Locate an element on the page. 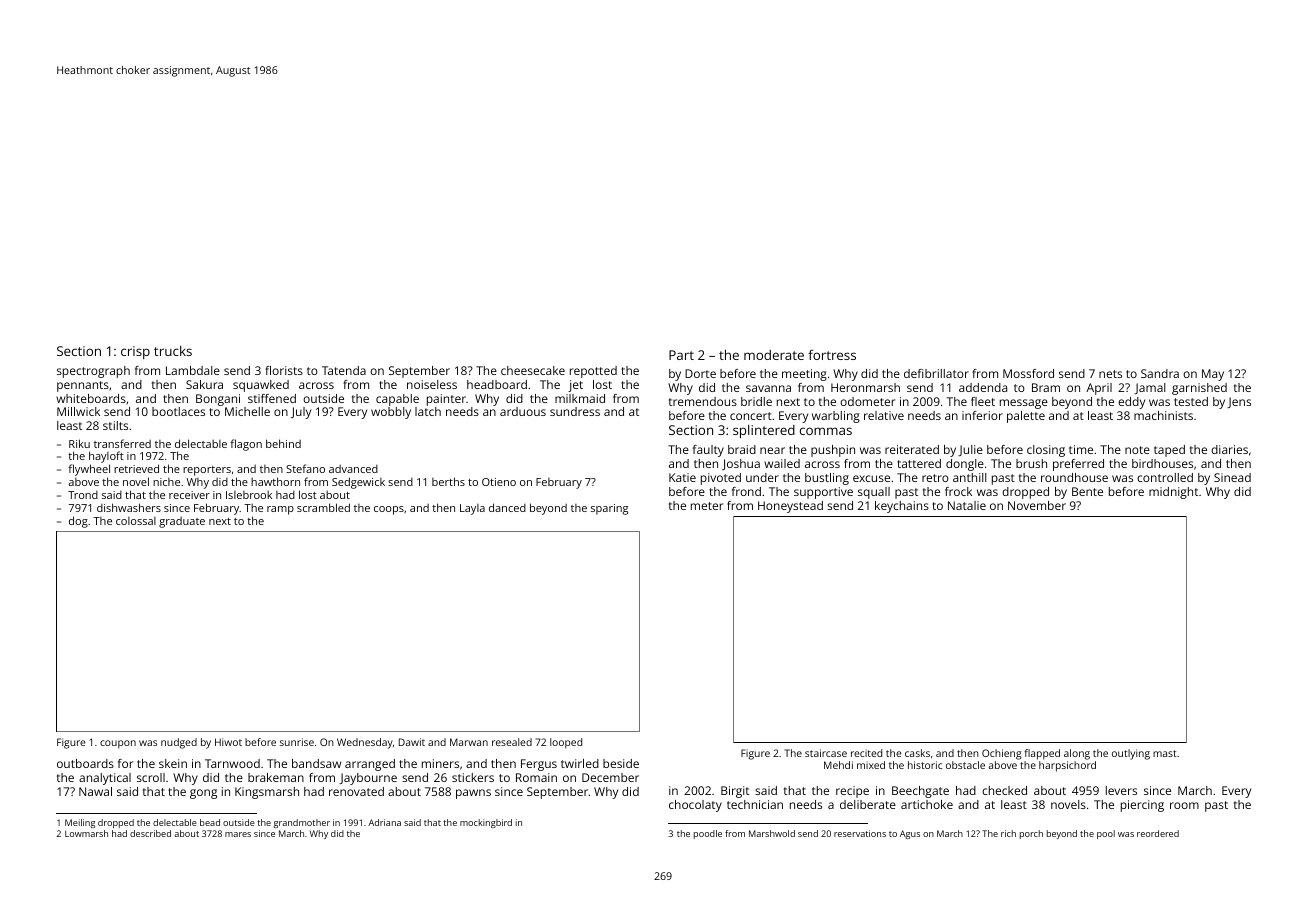 The width and height of the image is (1308, 924). spectrograph is located at coordinates (93, 372).
